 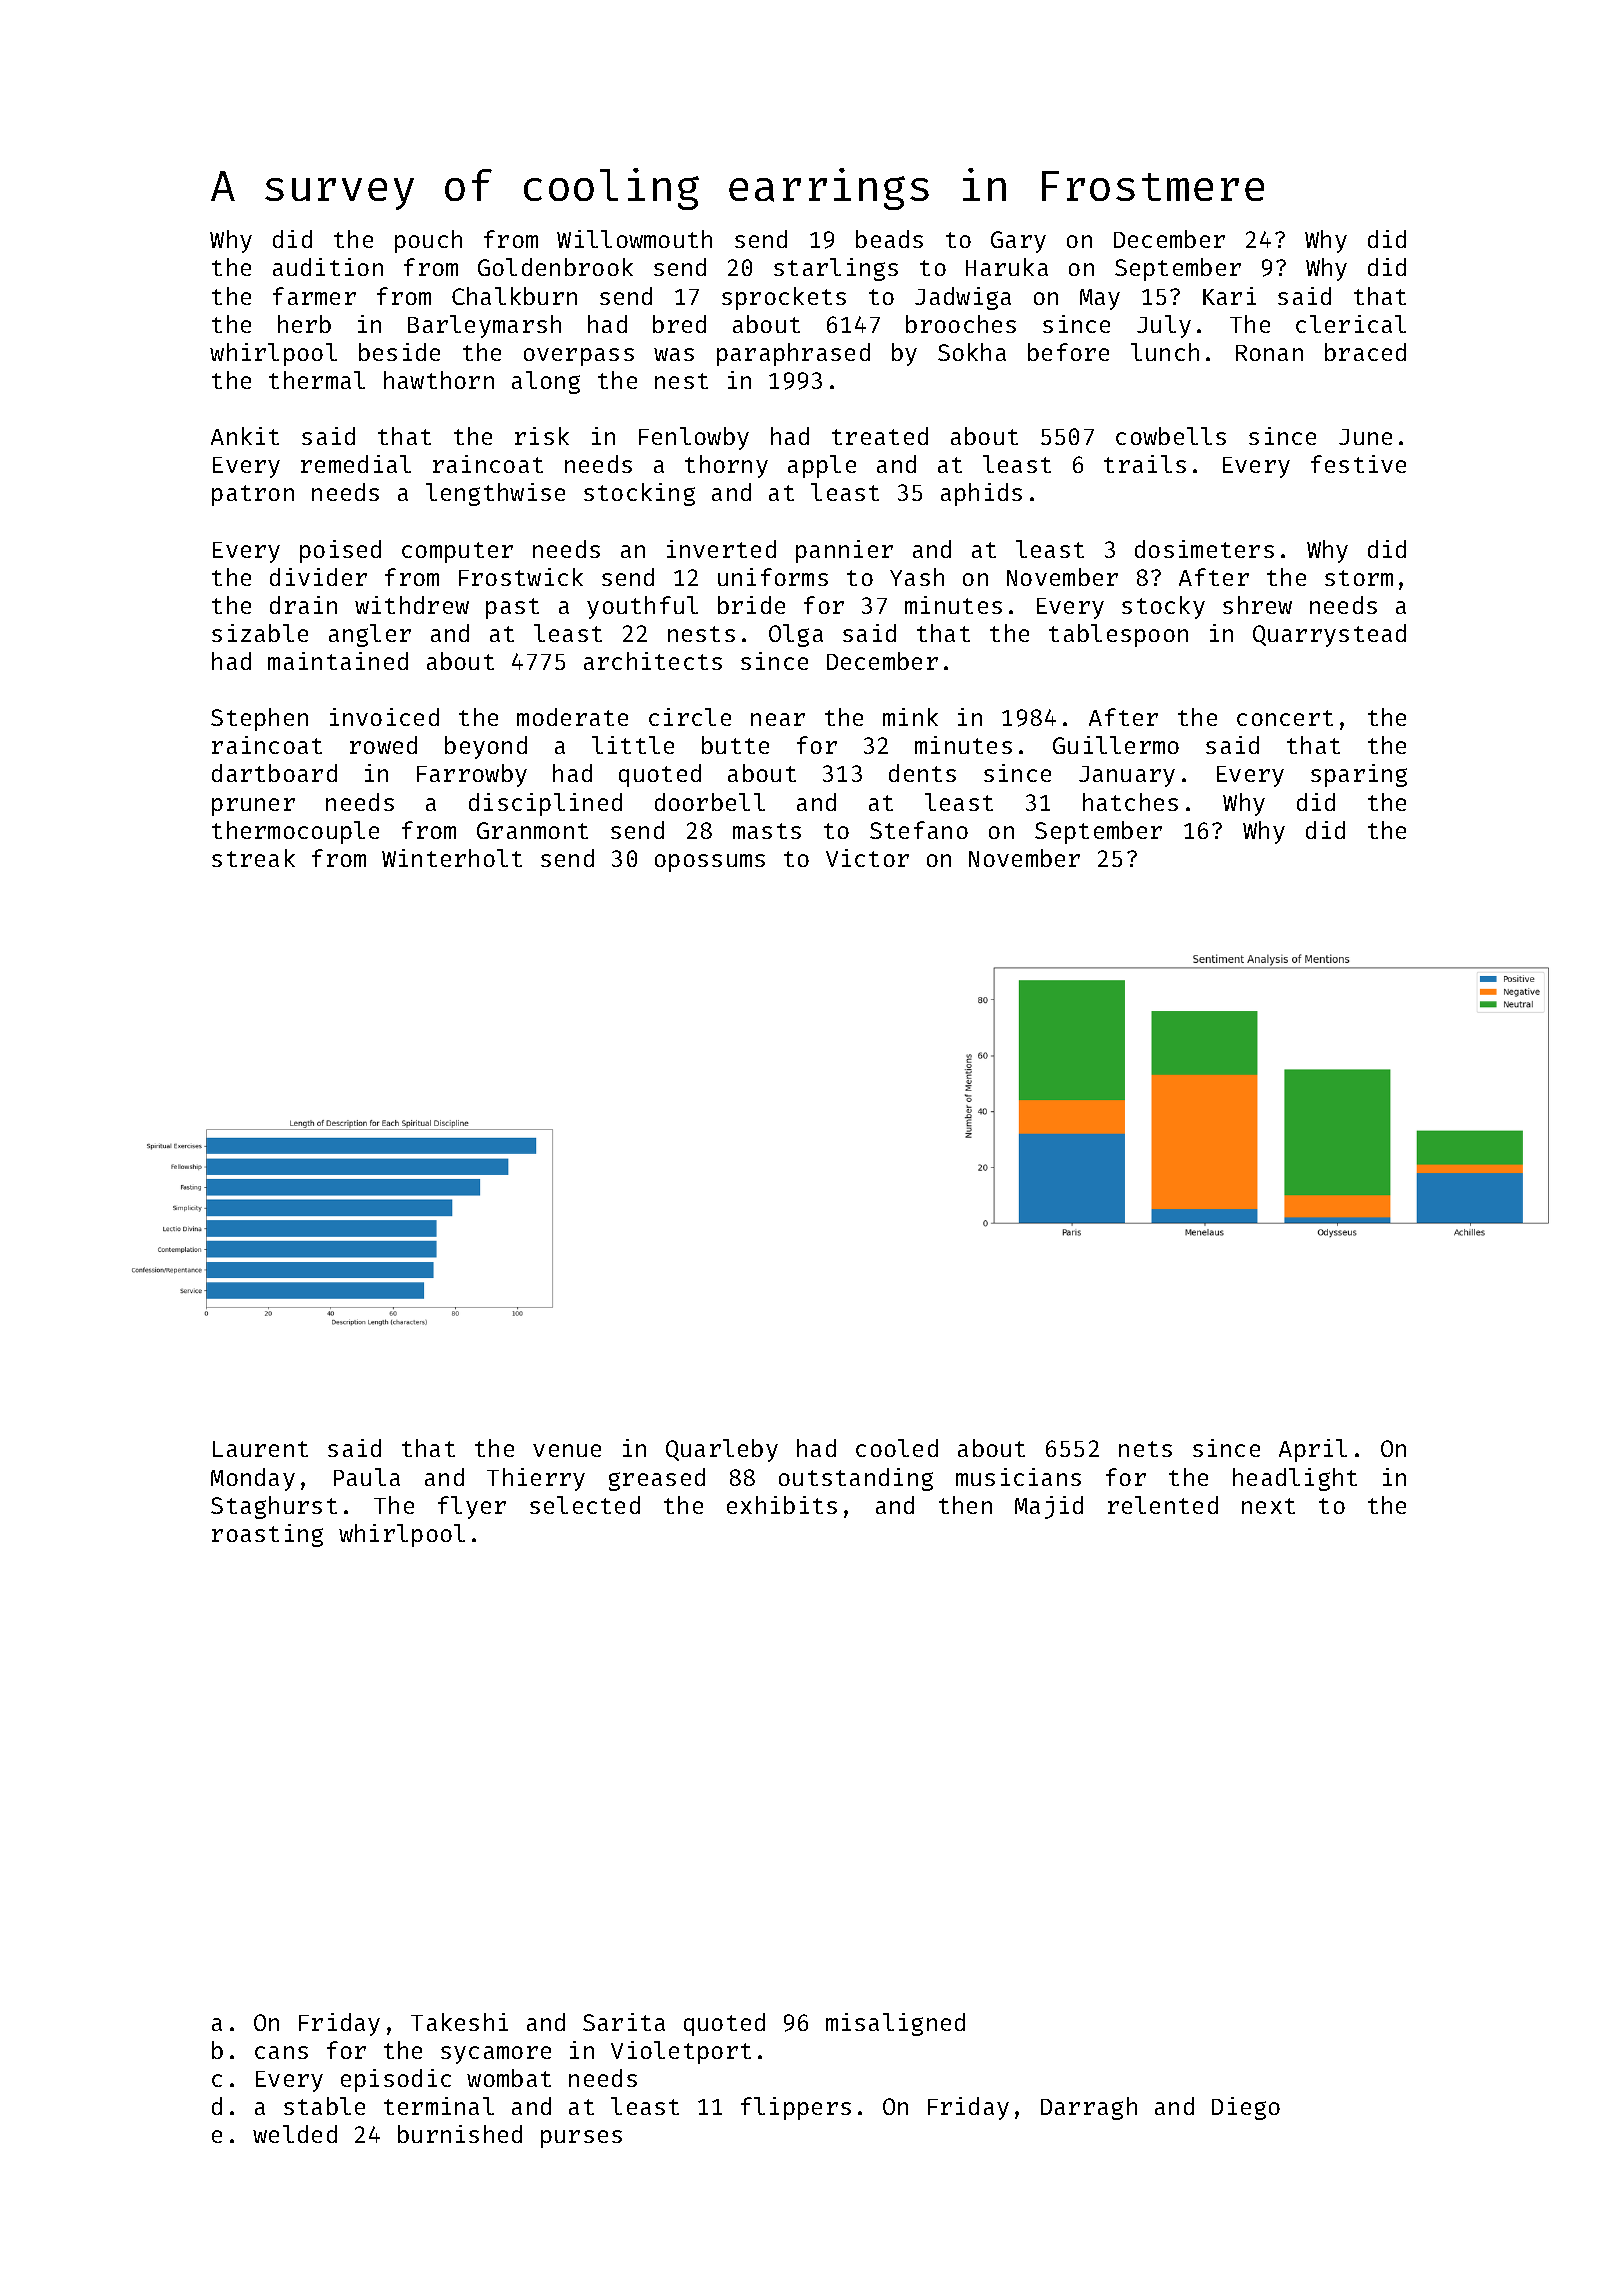 I want to click on flippers, so click(x=796, y=2108).
